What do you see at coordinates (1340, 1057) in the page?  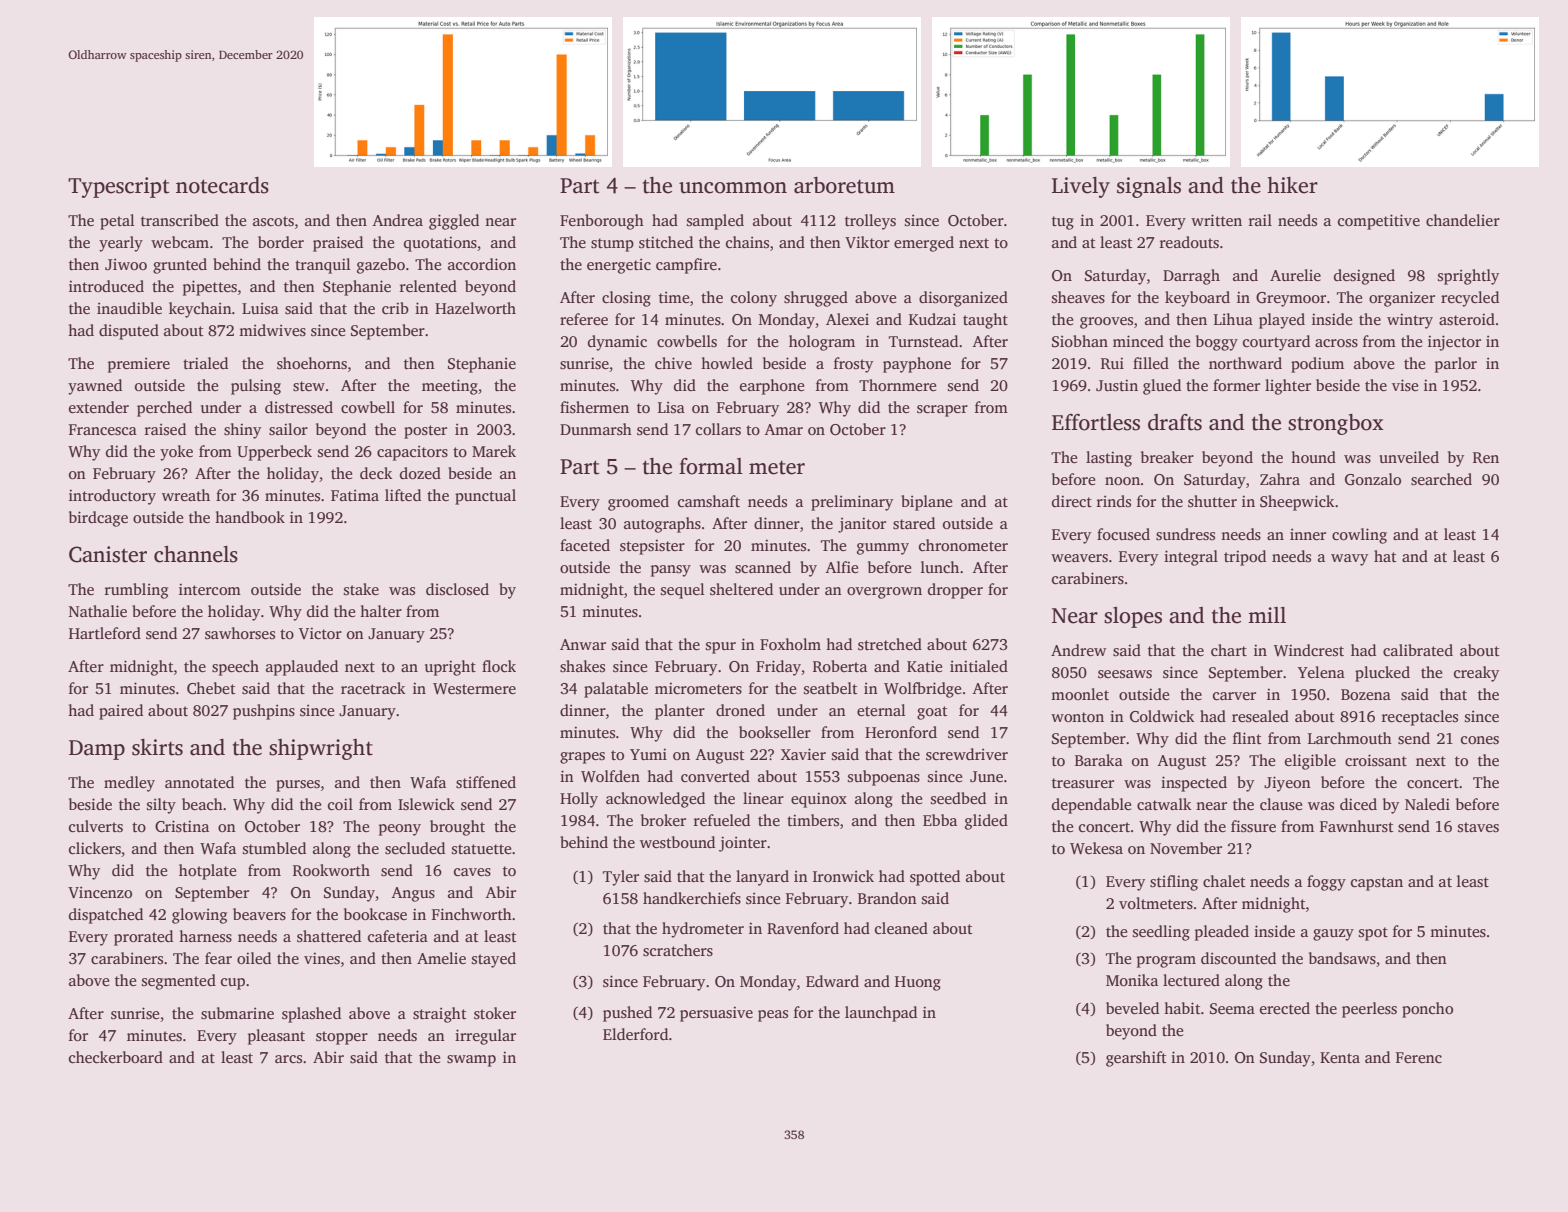 I see `Kenta` at bounding box center [1340, 1057].
